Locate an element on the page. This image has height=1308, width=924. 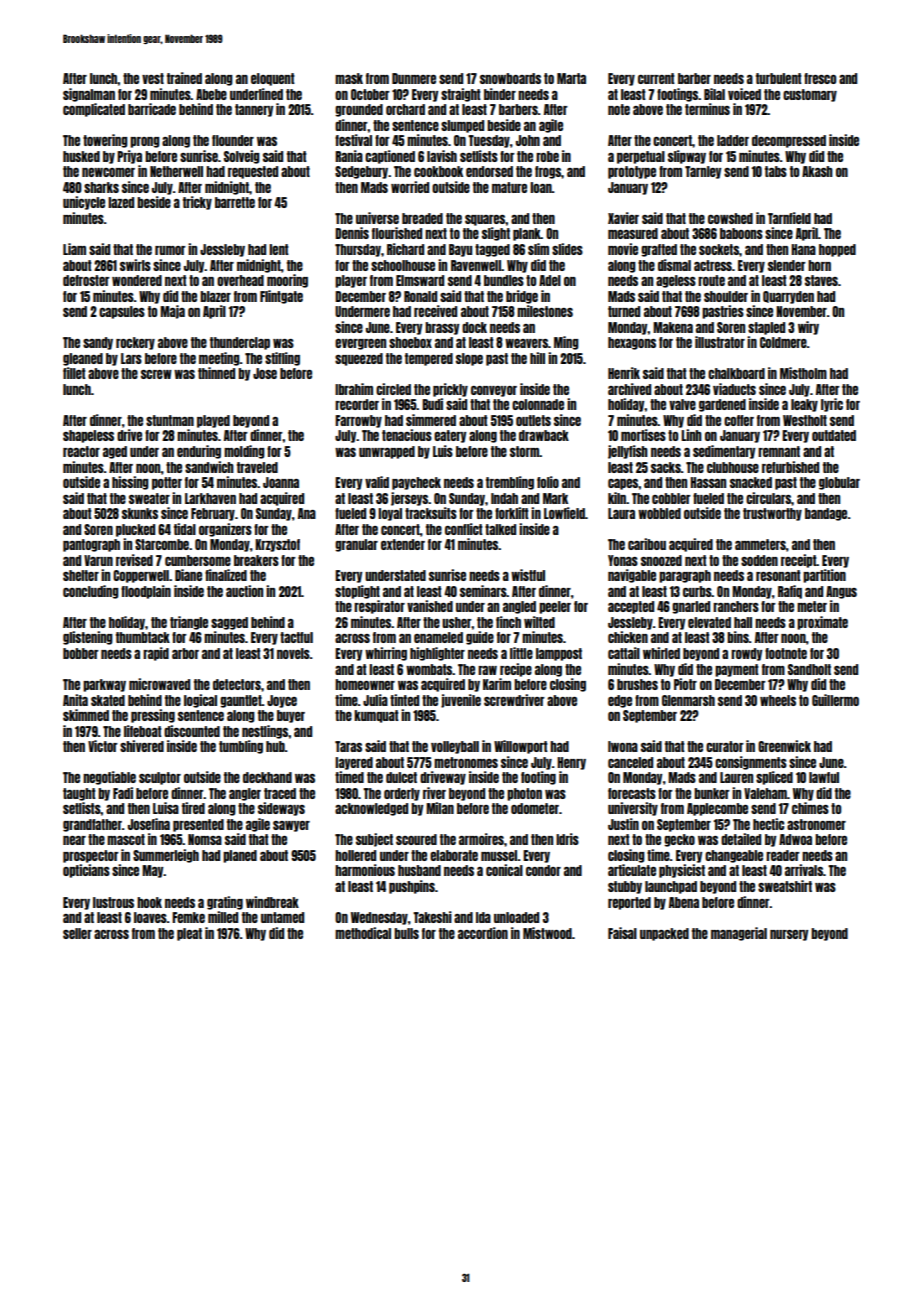
orderly is located at coordinates (402, 794).
